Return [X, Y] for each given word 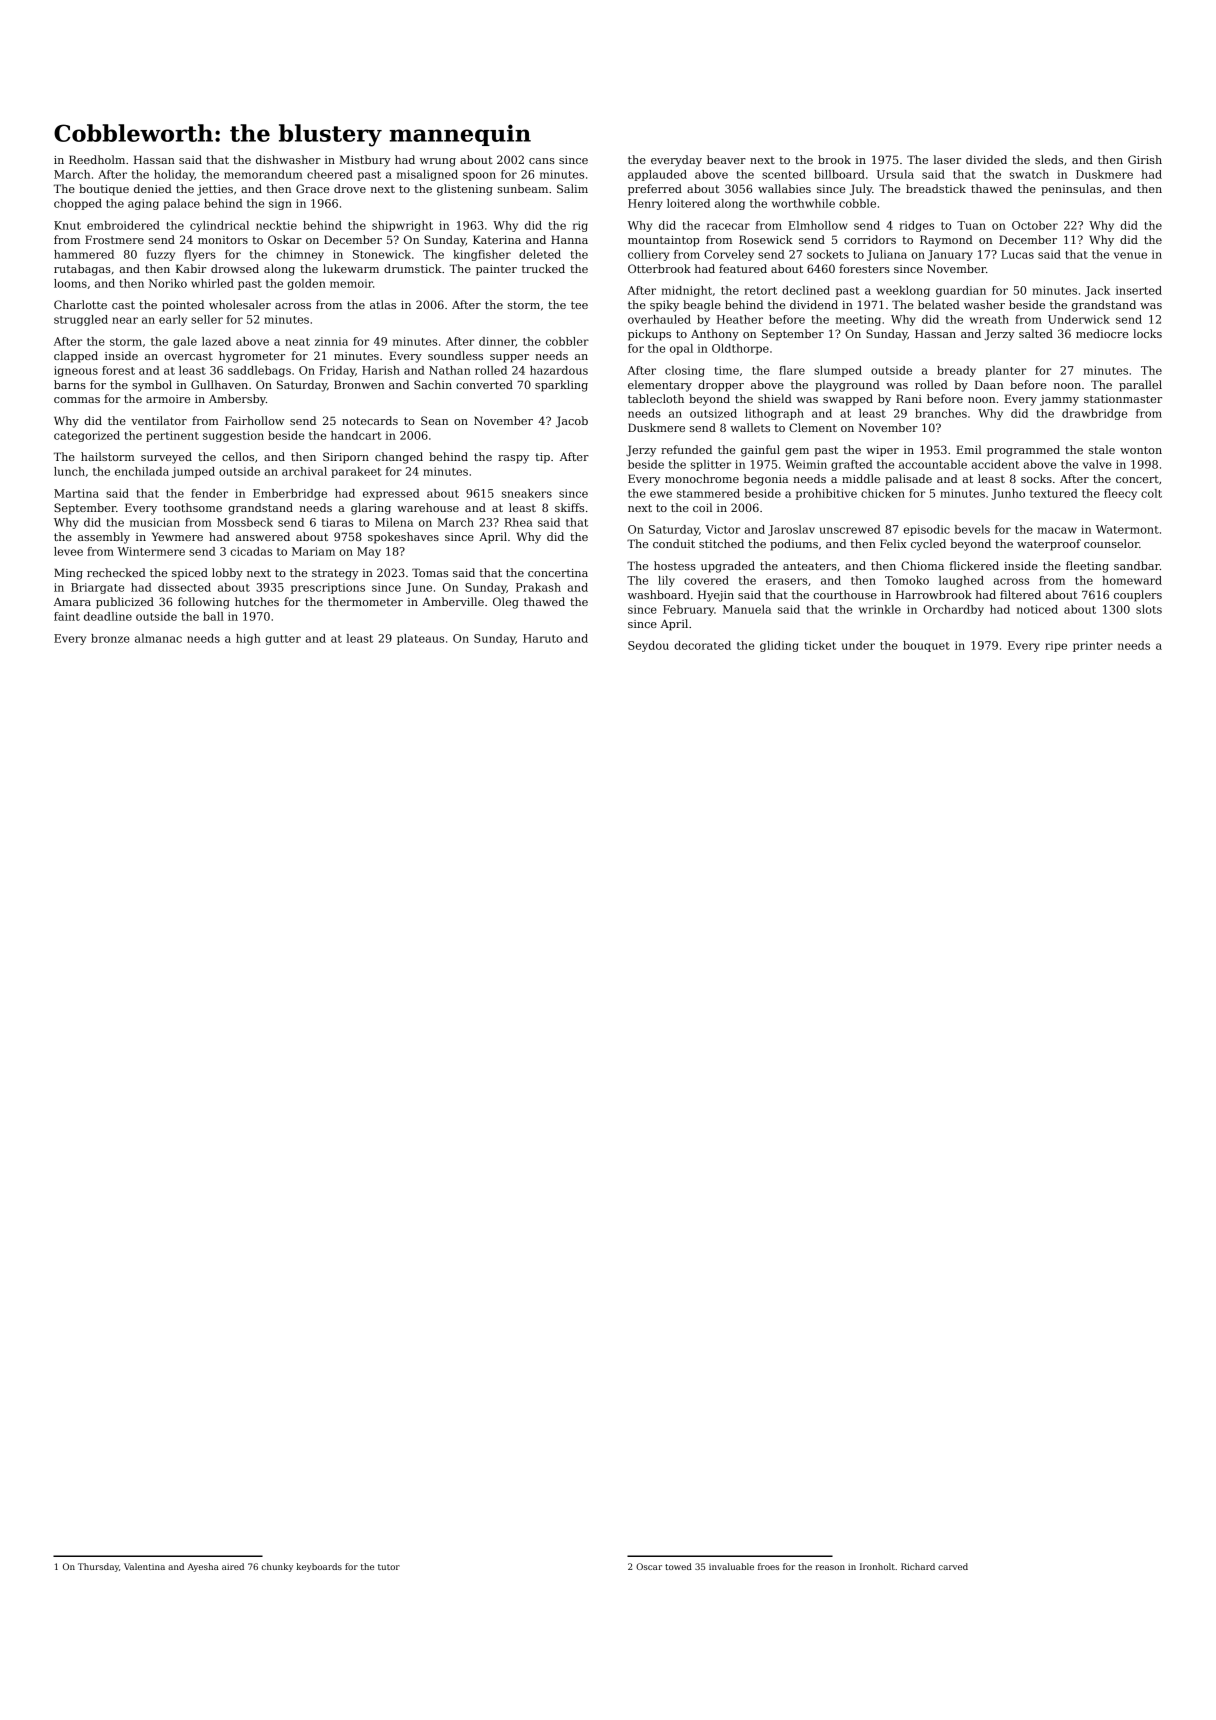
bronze [110, 638]
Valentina [144, 1566]
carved [953, 1566]
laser [947, 159]
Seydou [648, 646]
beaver [726, 159]
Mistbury [365, 161]
